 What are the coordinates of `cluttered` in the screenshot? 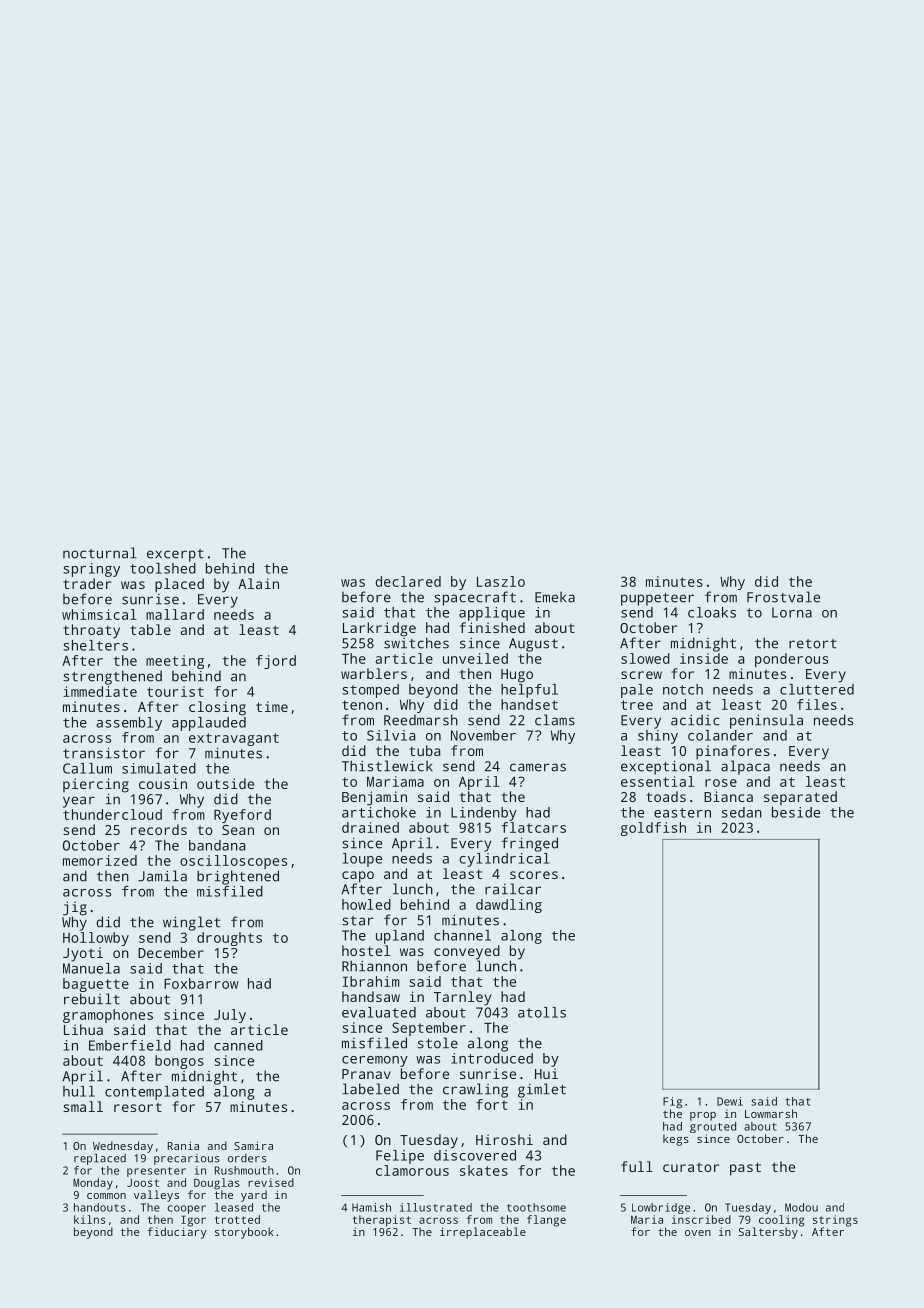 It's located at (817, 689).
